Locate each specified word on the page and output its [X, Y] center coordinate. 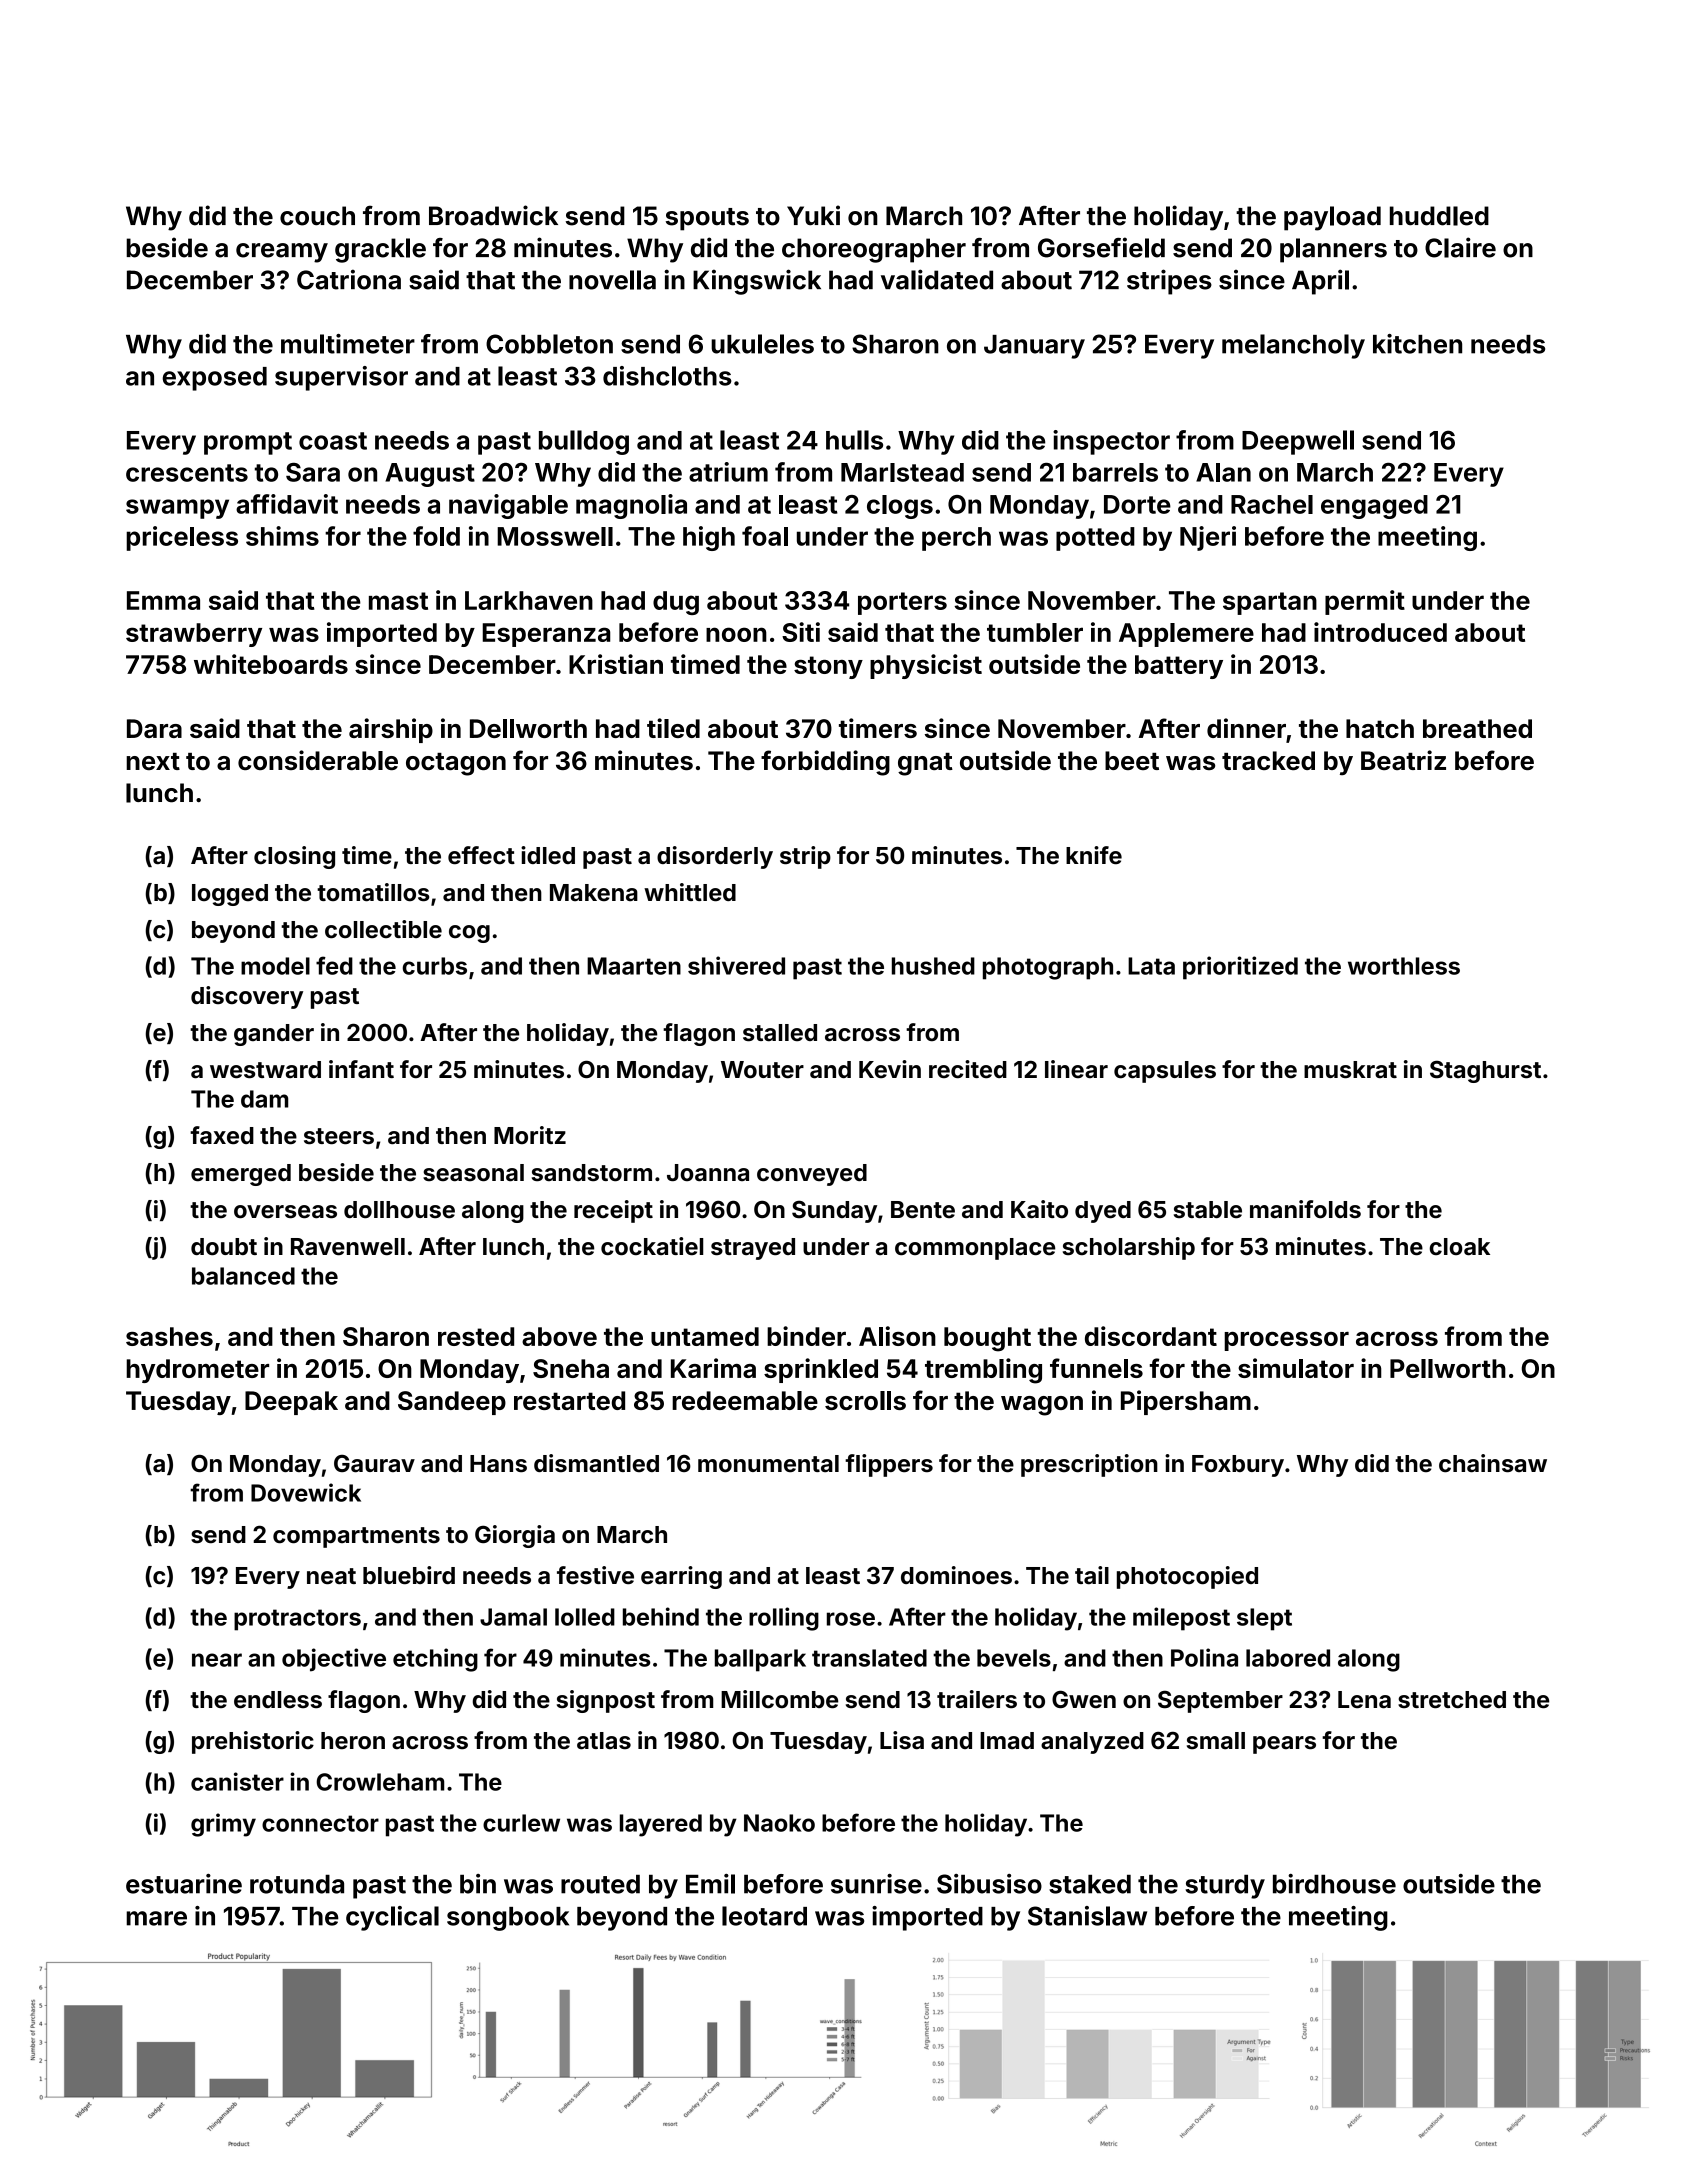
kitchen [1417, 344]
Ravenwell [348, 1247]
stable [1208, 1210]
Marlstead [902, 472]
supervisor [341, 378]
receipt [613, 1211]
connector [320, 1823]
